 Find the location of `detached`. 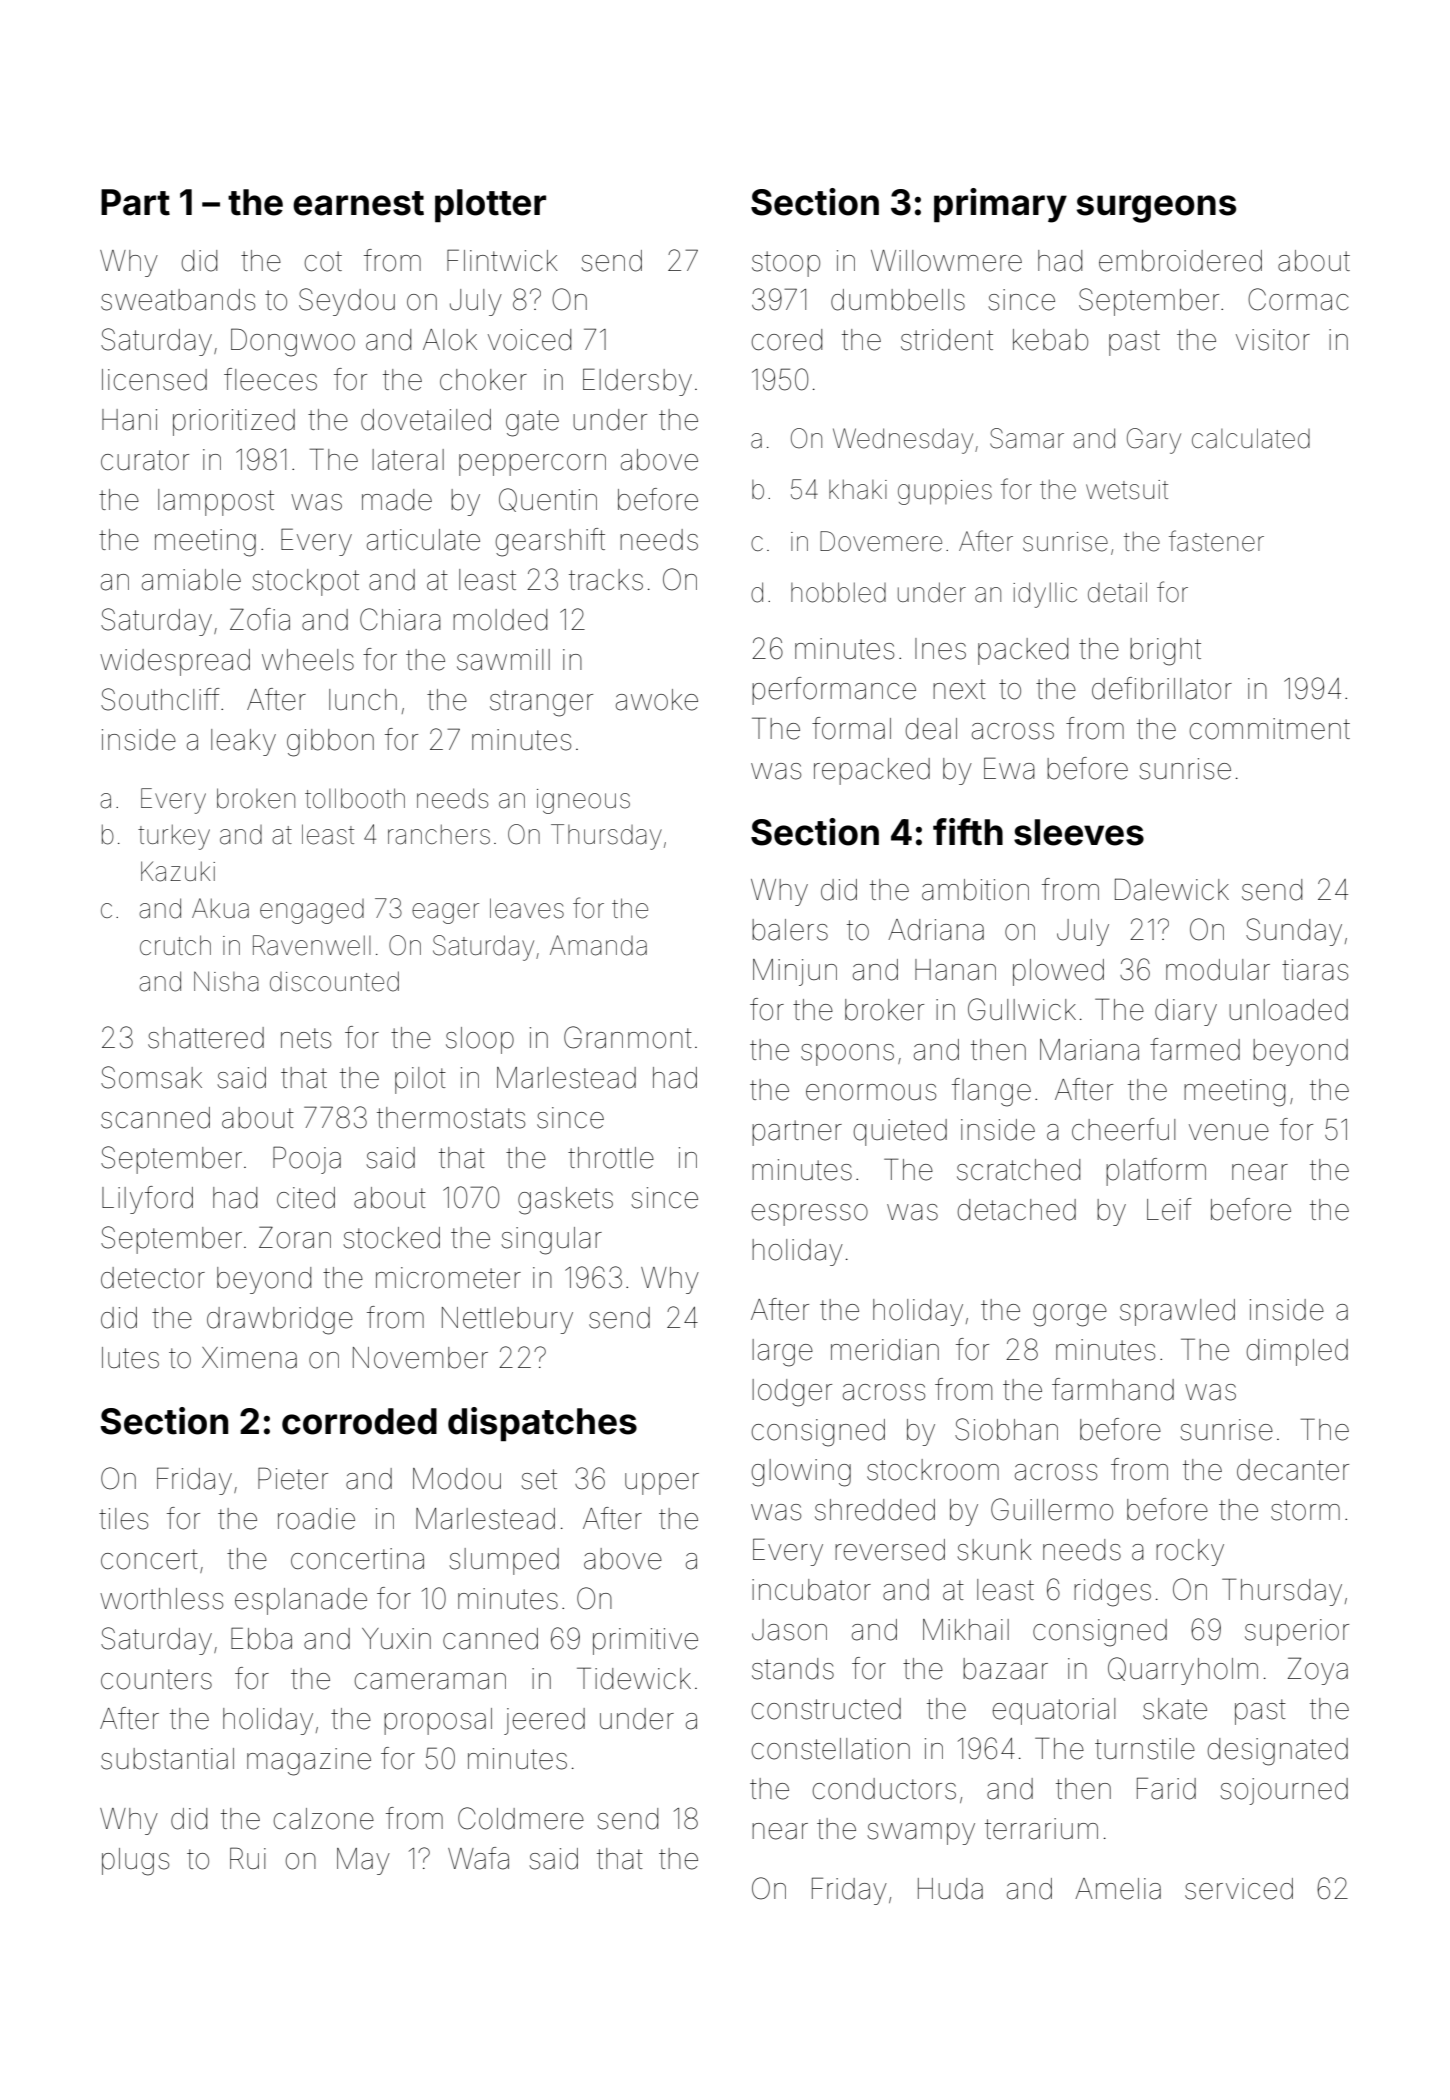

detached is located at coordinates (1017, 1210).
